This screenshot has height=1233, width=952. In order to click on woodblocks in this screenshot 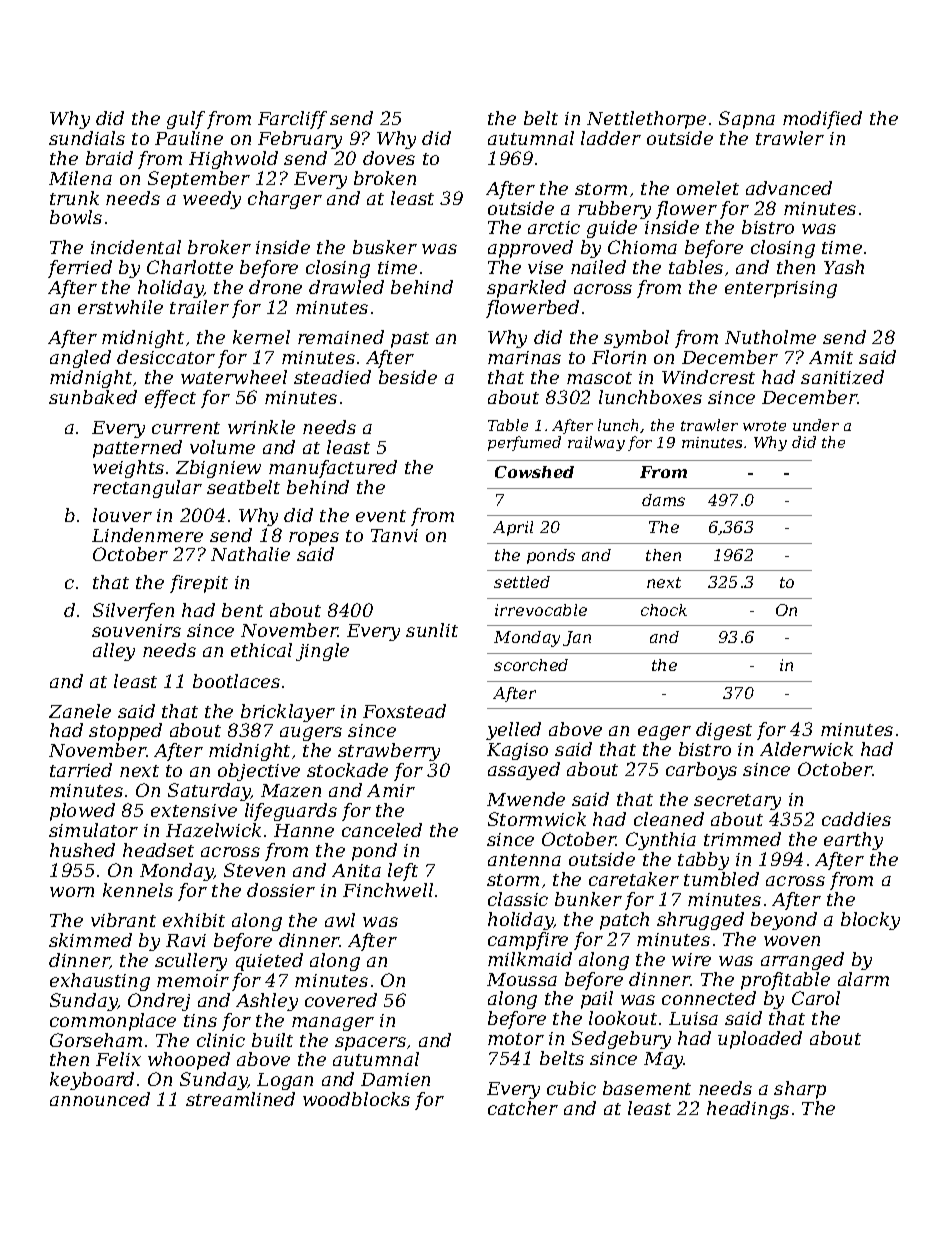, I will do `click(356, 1099)`.
